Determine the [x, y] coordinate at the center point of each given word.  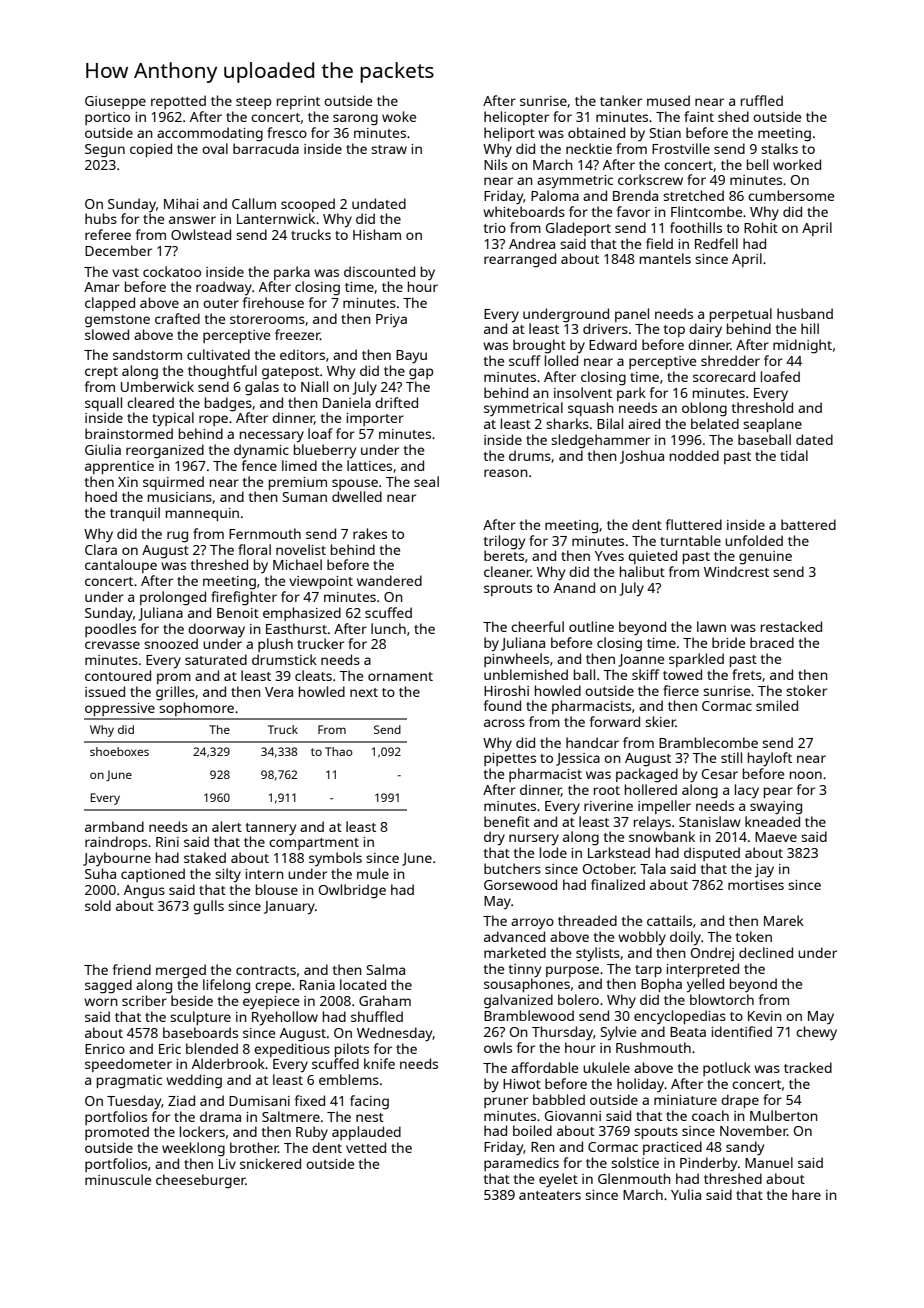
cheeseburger [201, 1181]
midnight [802, 346]
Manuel [769, 1162]
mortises [756, 885]
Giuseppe [115, 102]
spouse [355, 484]
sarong [355, 120]
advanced [514, 936]
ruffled [762, 100]
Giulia [103, 449]
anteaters [550, 1195]
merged [181, 971]
